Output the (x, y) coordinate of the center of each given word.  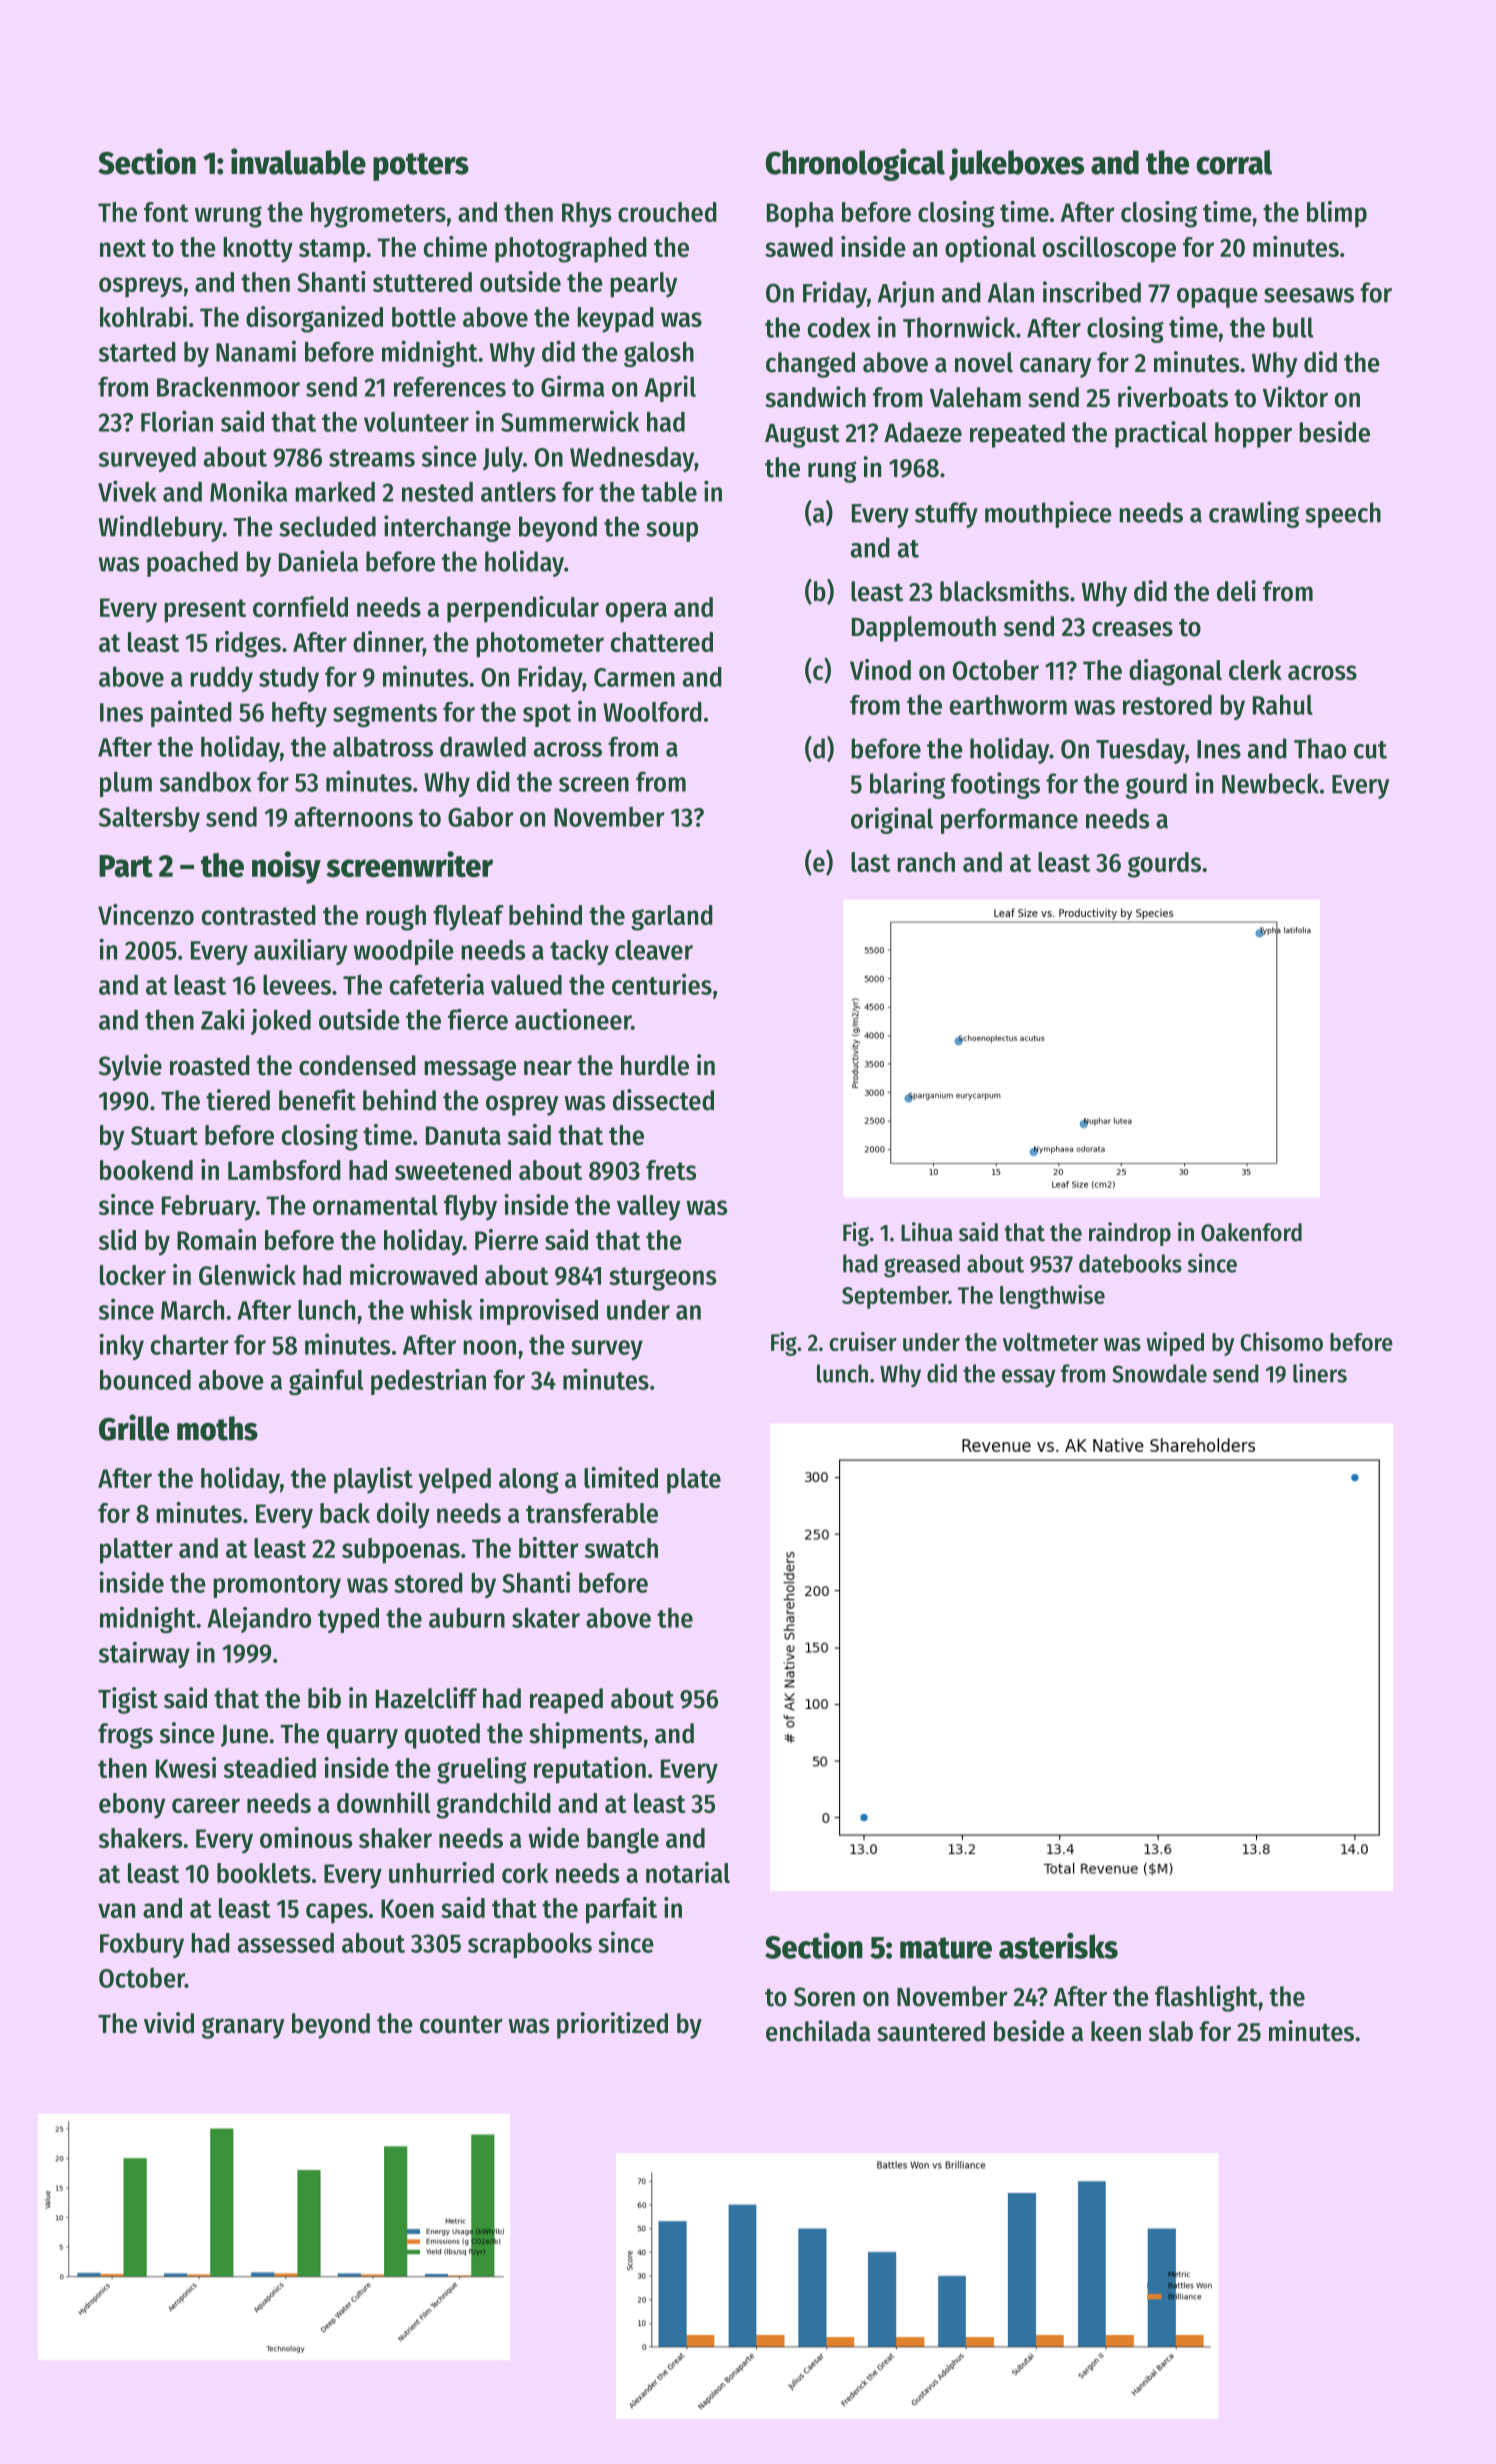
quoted (442, 1736)
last (870, 862)
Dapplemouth (924, 629)
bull (1293, 327)
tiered (238, 1100)
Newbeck (1270, 783)
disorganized (314, 319)
